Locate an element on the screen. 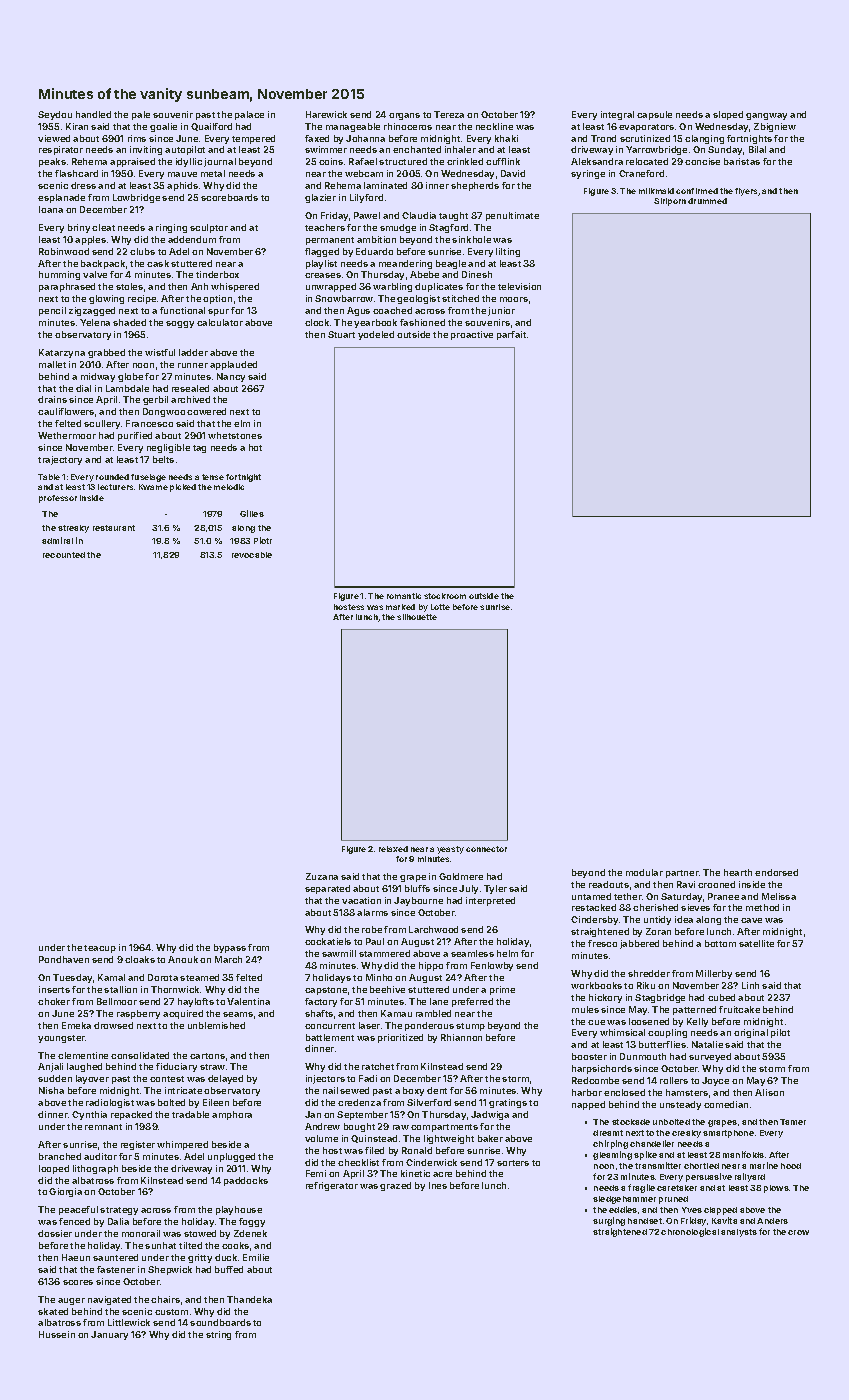 The image size is (849, 1400). pale is located at coordinates (141, 115).
